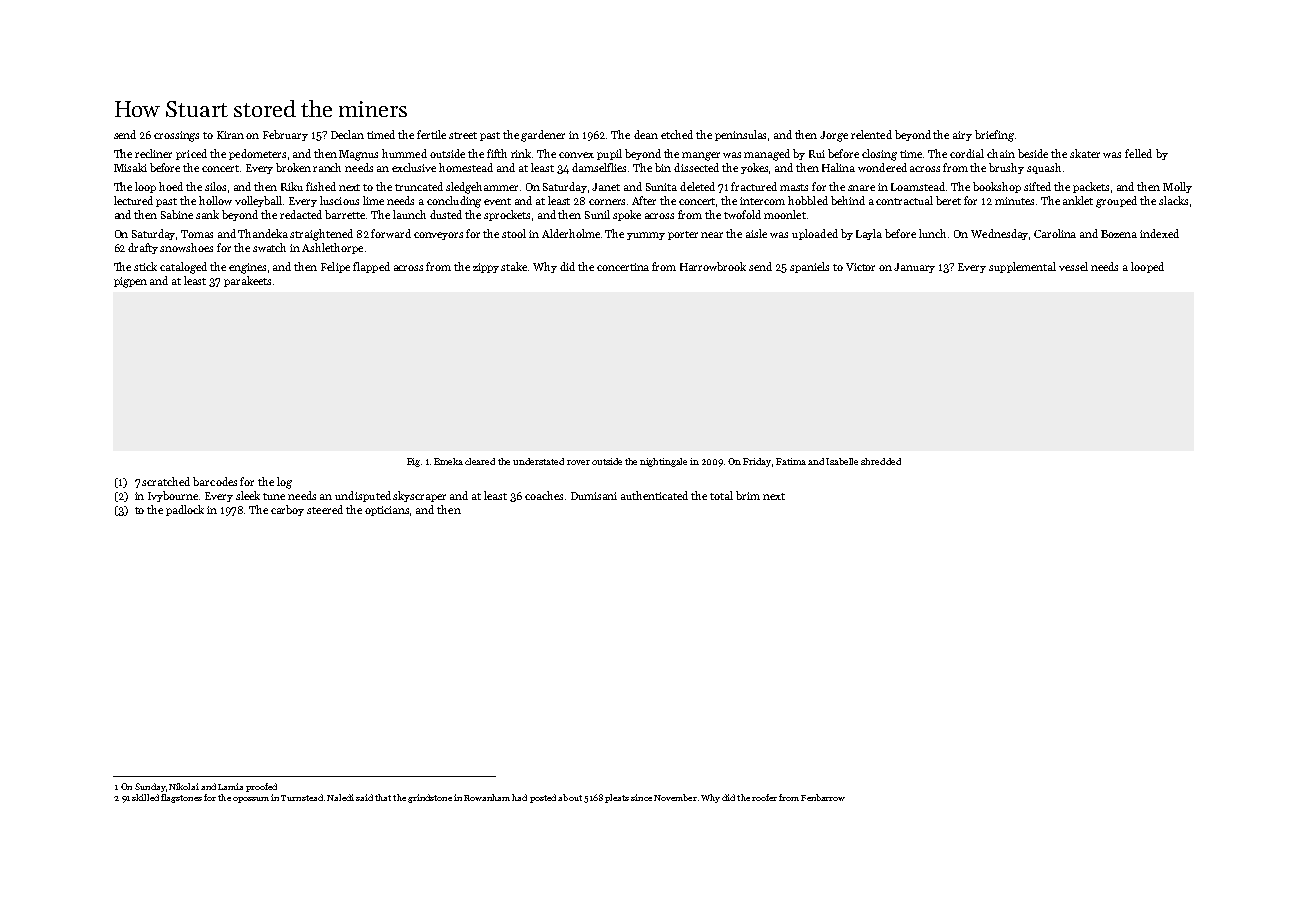 This screenshot has height=924, width=1308. I want to click on carboy, so click(287, 510).
